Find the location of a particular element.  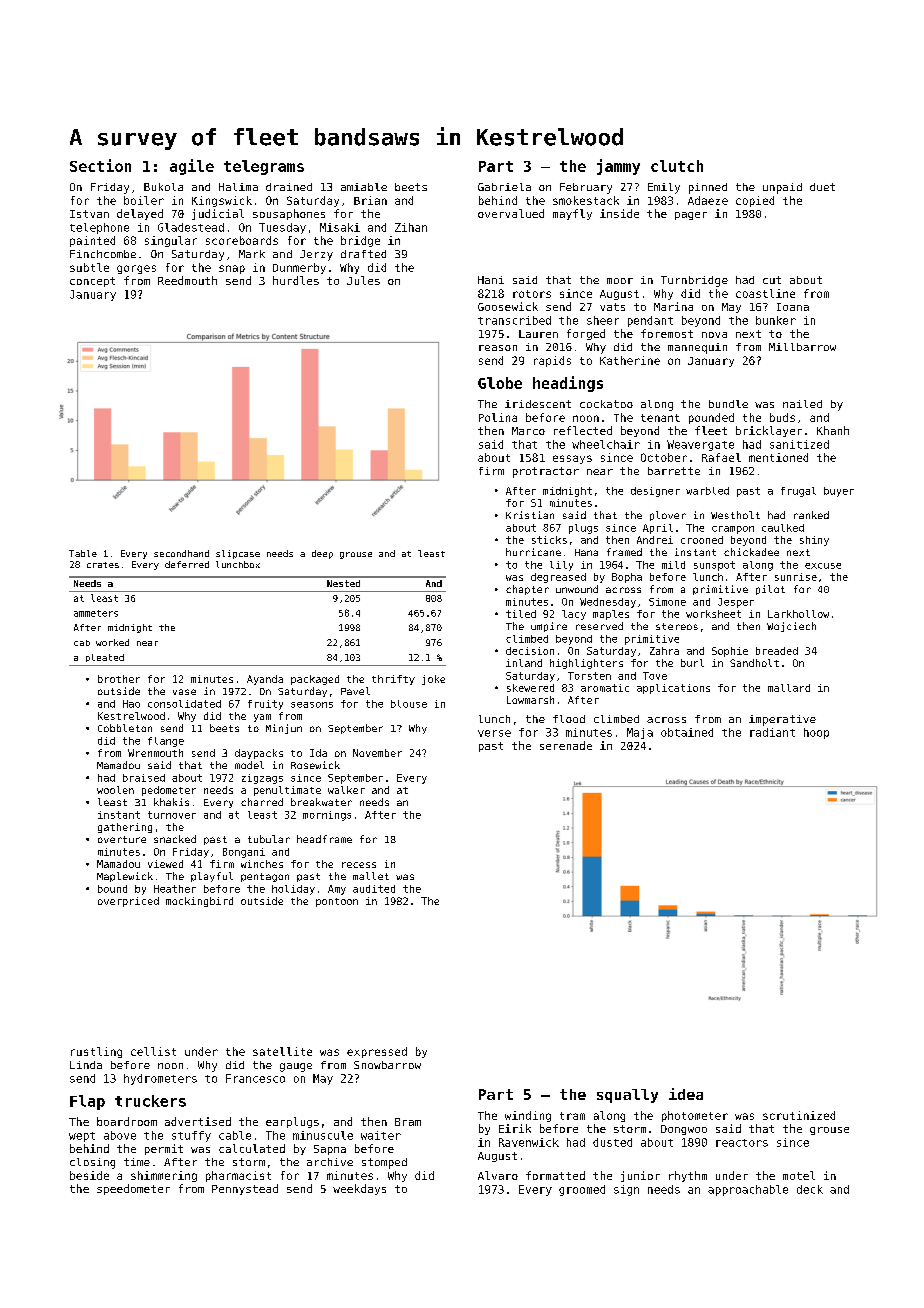

Cobbleton is located at coordinates (125, 728).
